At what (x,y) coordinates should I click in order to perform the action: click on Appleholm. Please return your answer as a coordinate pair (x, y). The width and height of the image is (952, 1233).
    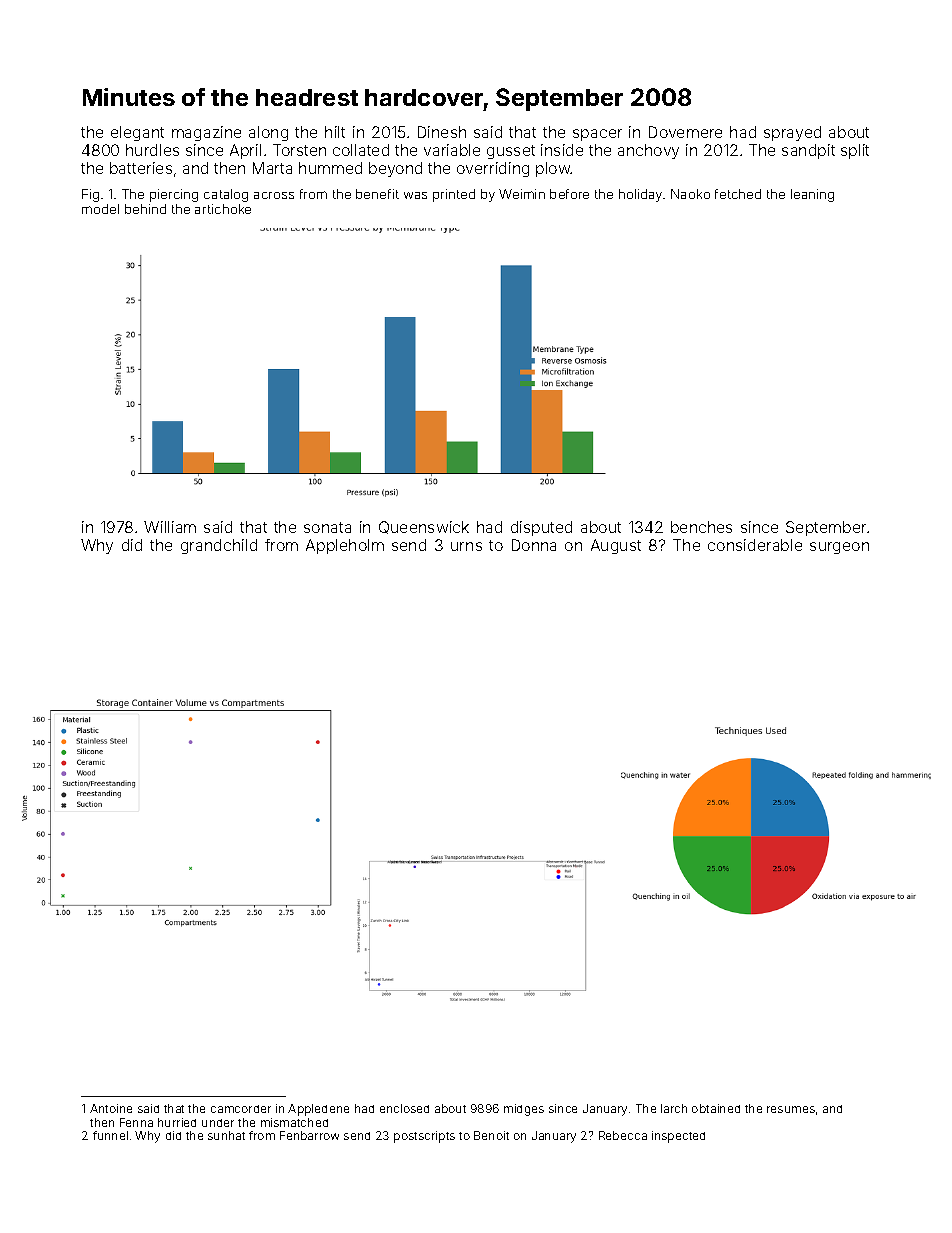
    Looking at the image, I should click on (345, 546).
